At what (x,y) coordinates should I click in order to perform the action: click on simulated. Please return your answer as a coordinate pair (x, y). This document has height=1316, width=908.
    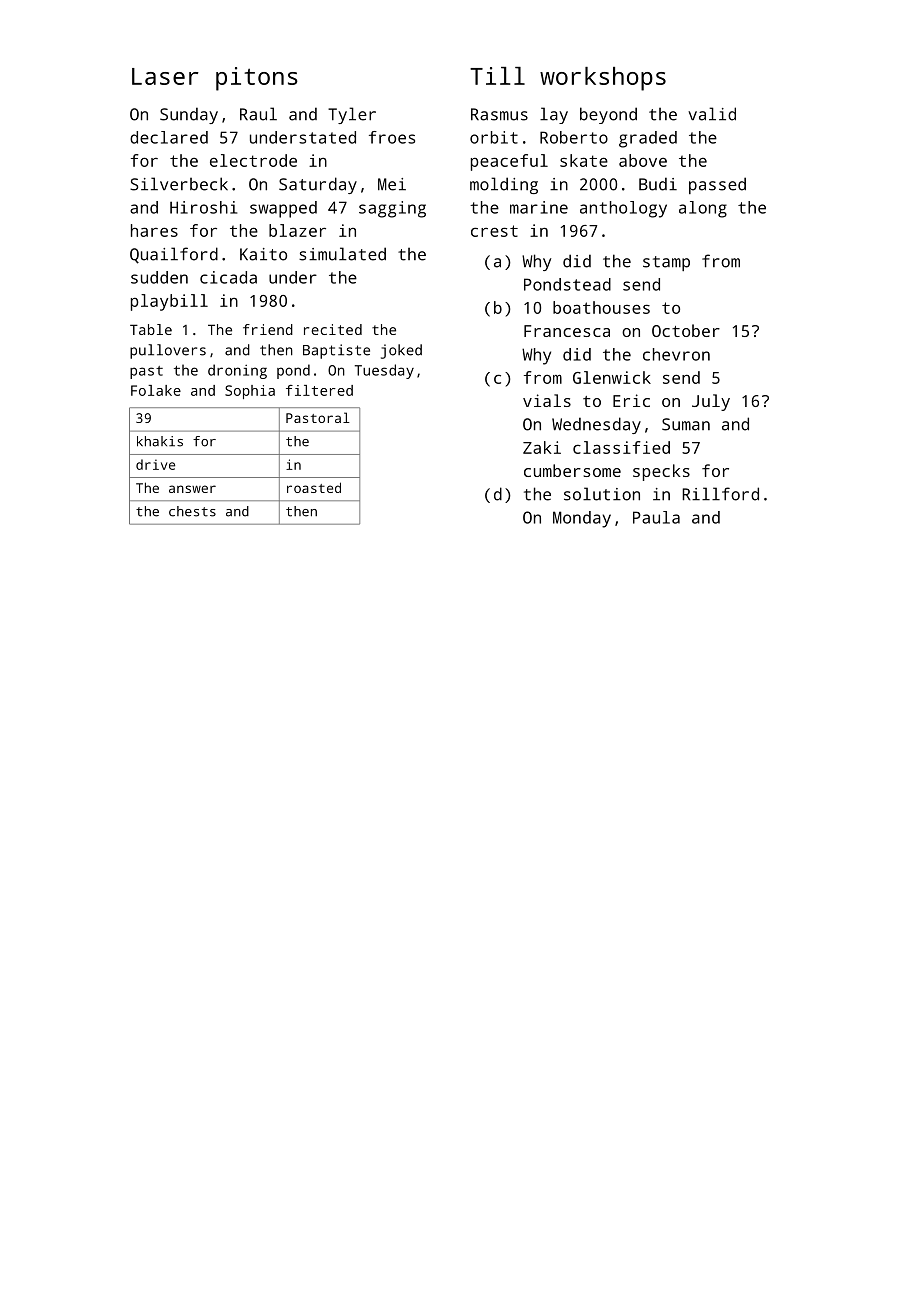
    Looking at the image, I should click on (342, 254).
